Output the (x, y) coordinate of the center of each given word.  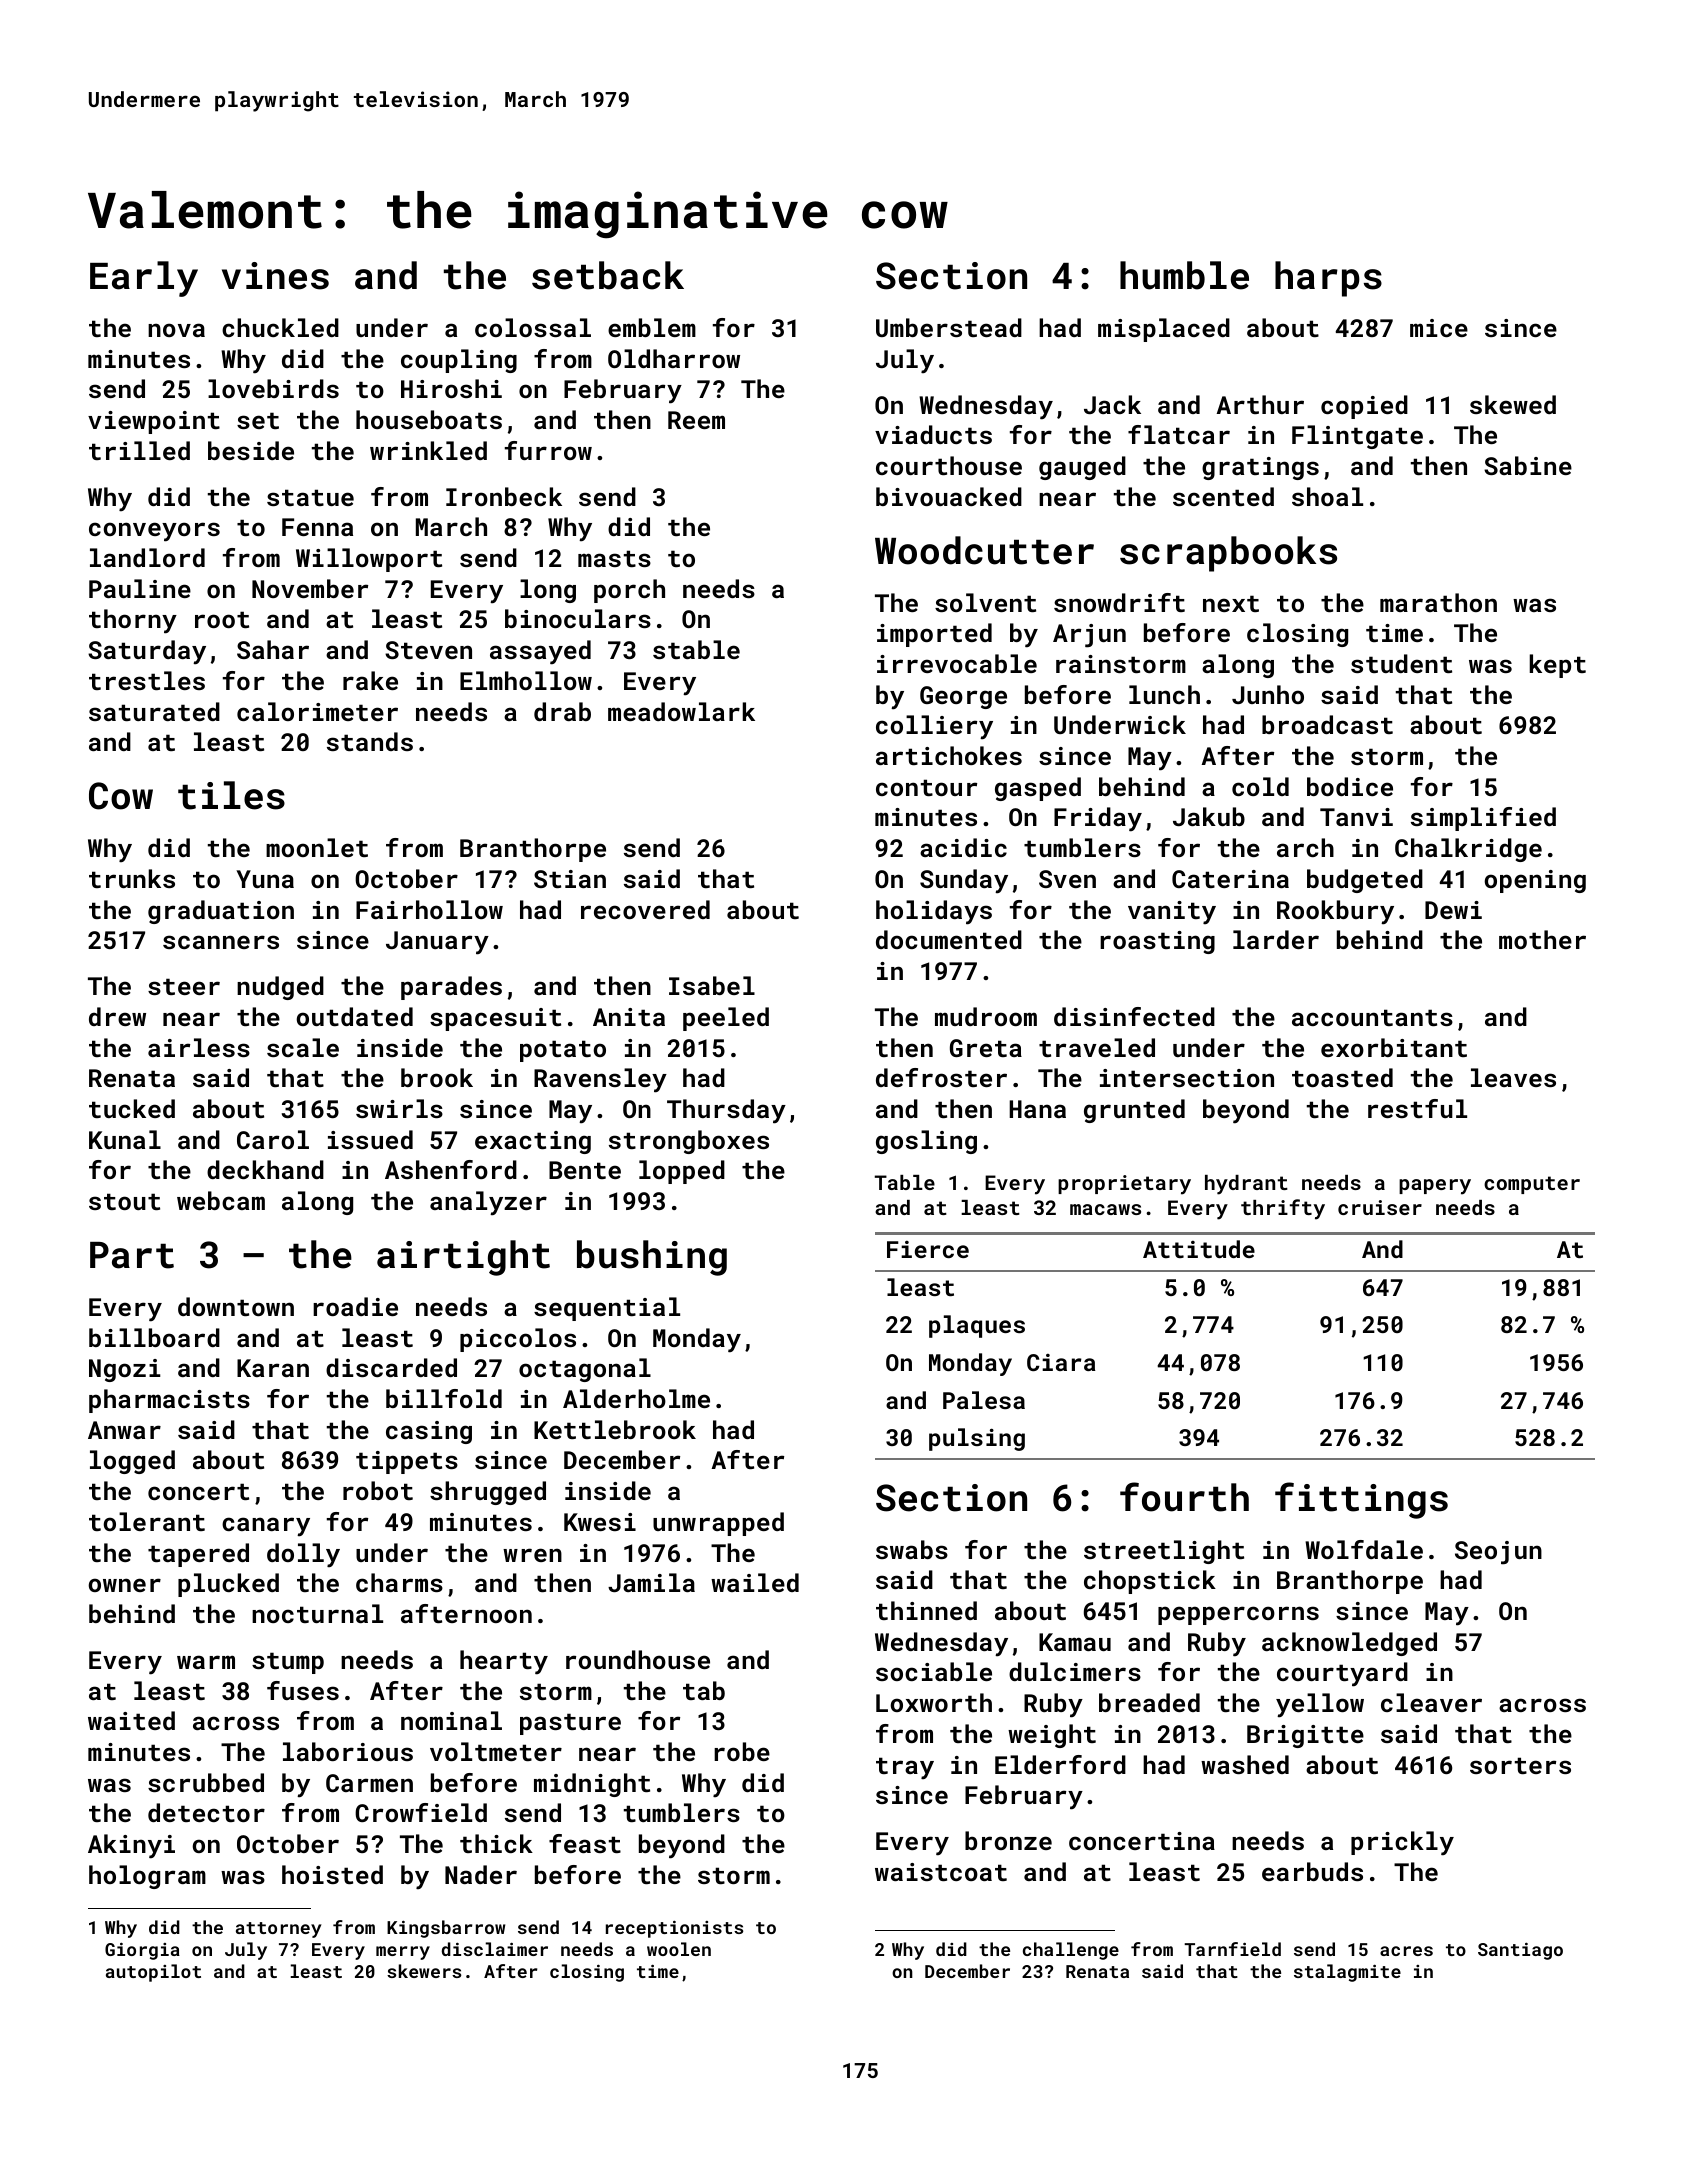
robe (742, 1751)
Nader (481, 1874)
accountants (1372, 1017)
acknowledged (1349, 1644)
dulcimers (1075, 1671)
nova (176, 330)
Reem (696, 420)
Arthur (1260, 404)
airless (199, 1047)
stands (370, 741)
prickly (1402, 1843)
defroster (941, 1077)
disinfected (1134, 1016)
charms (399, 1582)
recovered (645, 909)
